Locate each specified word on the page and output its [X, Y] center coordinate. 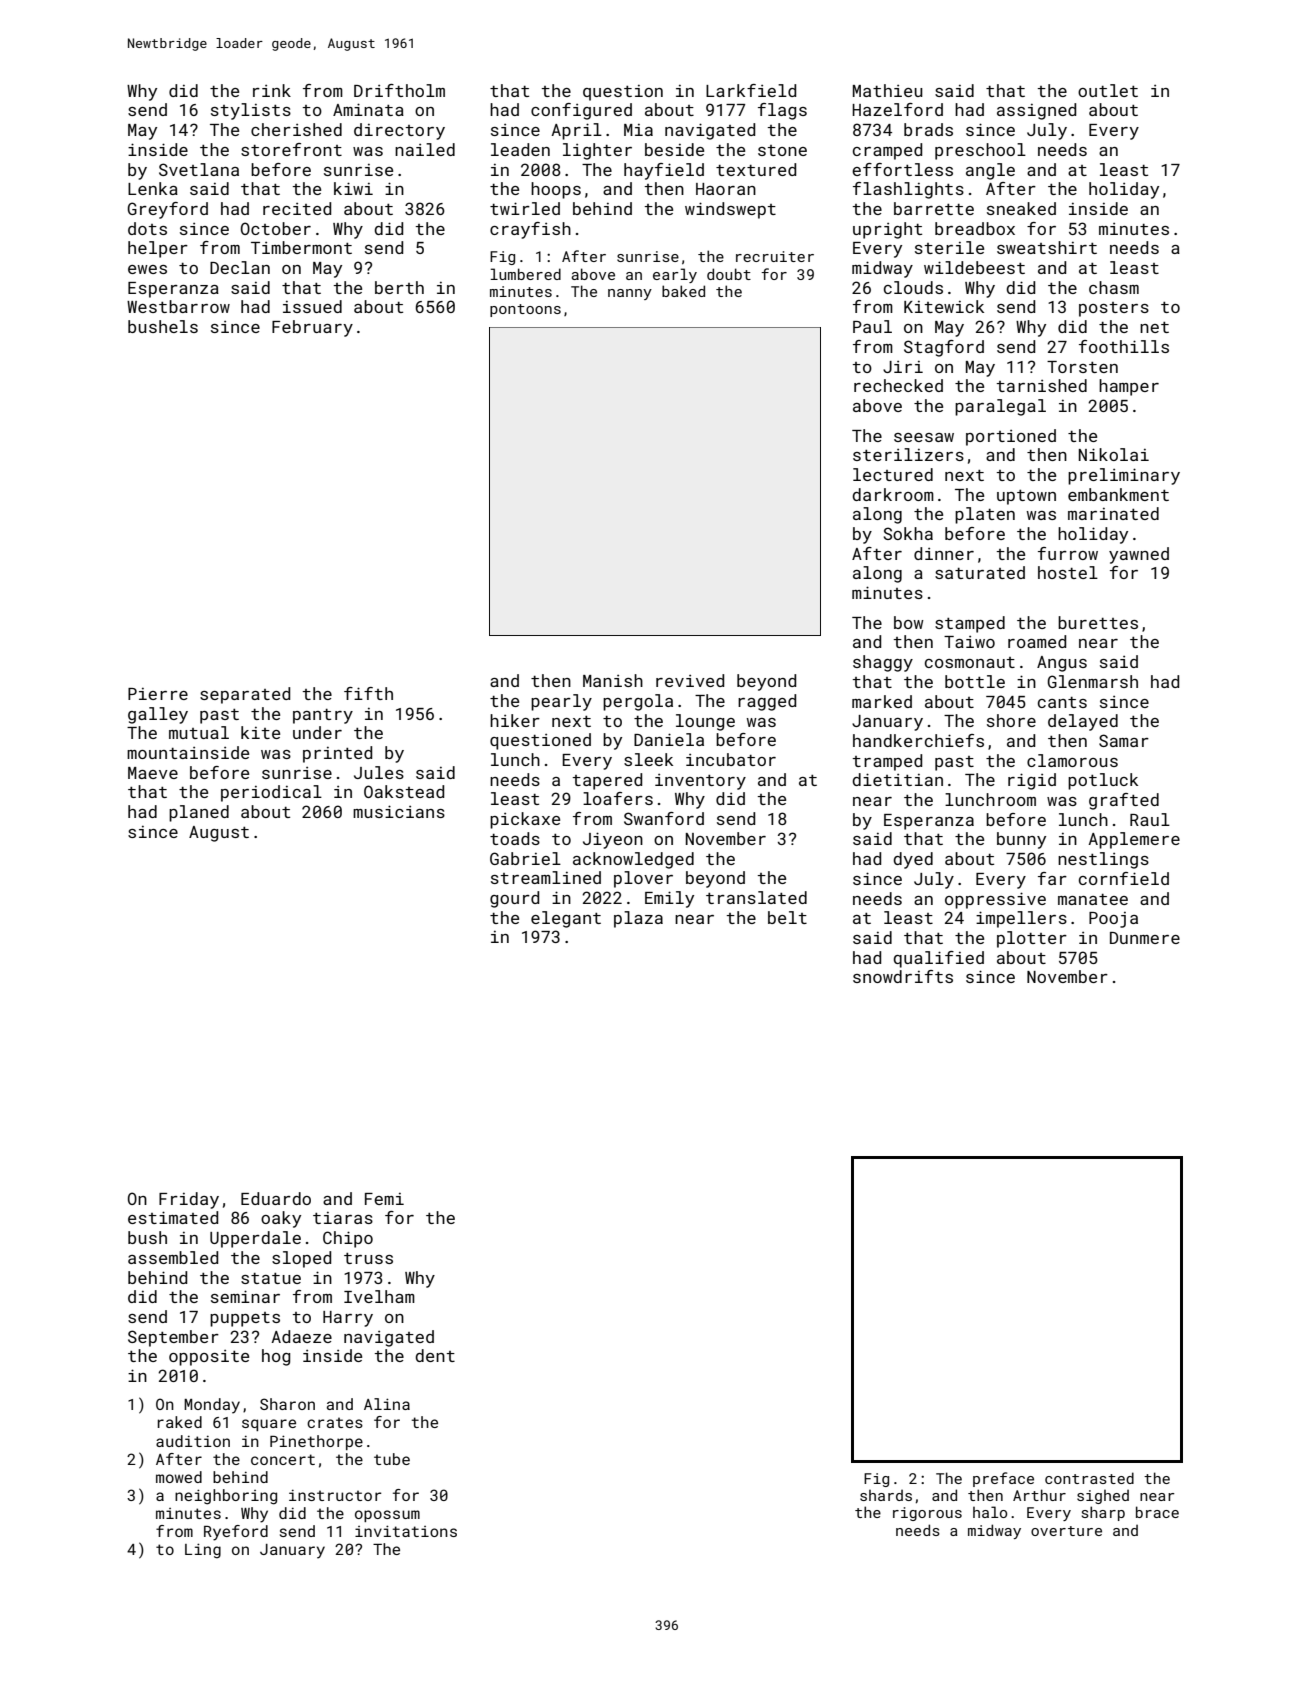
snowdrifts [903, 976]
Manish [613, 680]
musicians [399, 811]
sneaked [1021, 208]
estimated [173, 1217]
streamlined [546, 877]
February [312, 328]
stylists [251, 111]
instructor [335, 1495]
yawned [1139, 555]
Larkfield [751, 90]
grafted [1124, 801]
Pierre [158, 694]
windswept [730, 210]
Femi [384, 1199]
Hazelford [897, 109]
